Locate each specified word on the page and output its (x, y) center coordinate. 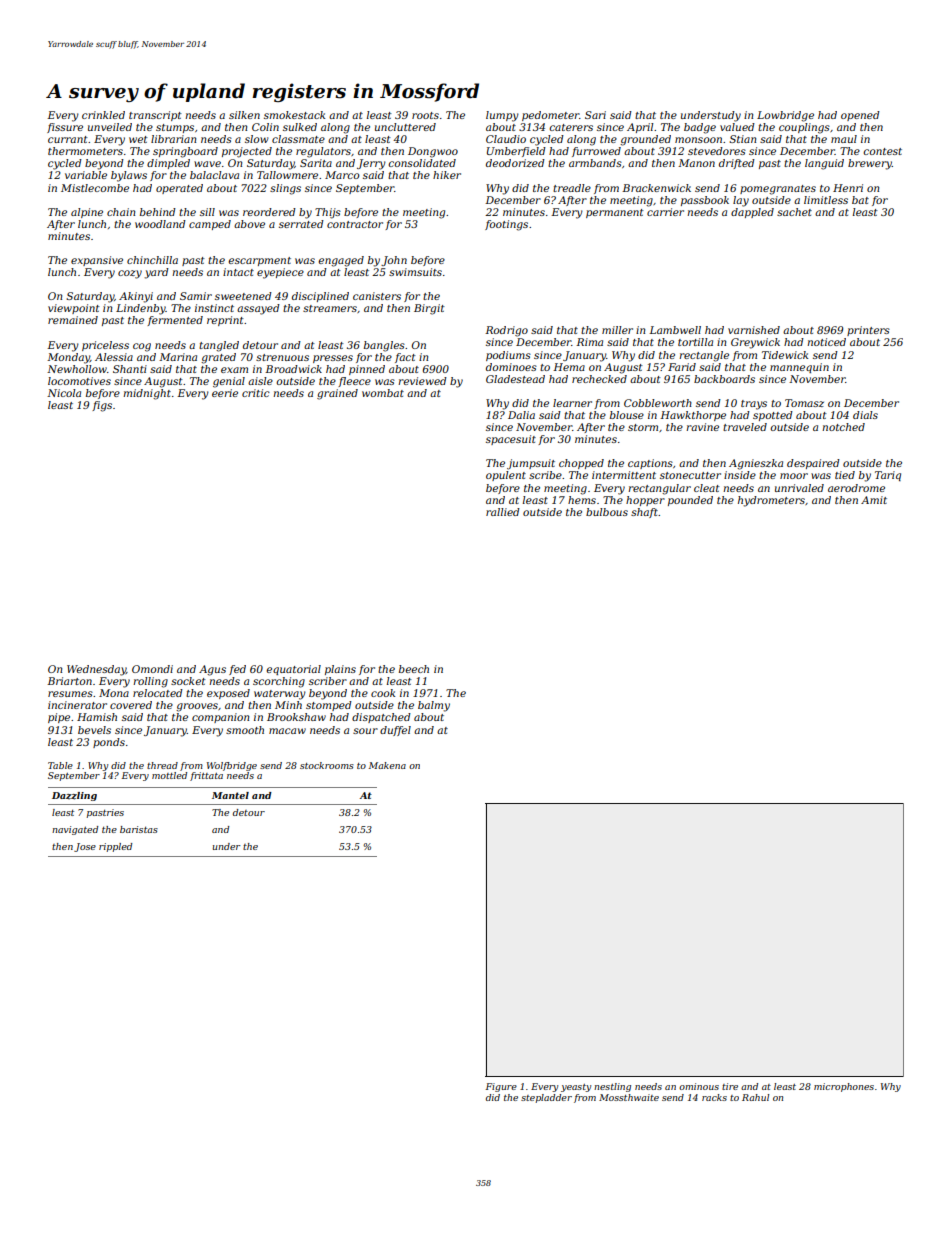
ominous (699, 1086)
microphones (844, 1087)
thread (162, 765)
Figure (501, 1087)
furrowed (596, 152)
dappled (752, 213)
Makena (387, 765)
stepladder (546, 1098)
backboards (724, 379)
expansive (97, 261)
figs (102, 406)
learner (572, 403)
